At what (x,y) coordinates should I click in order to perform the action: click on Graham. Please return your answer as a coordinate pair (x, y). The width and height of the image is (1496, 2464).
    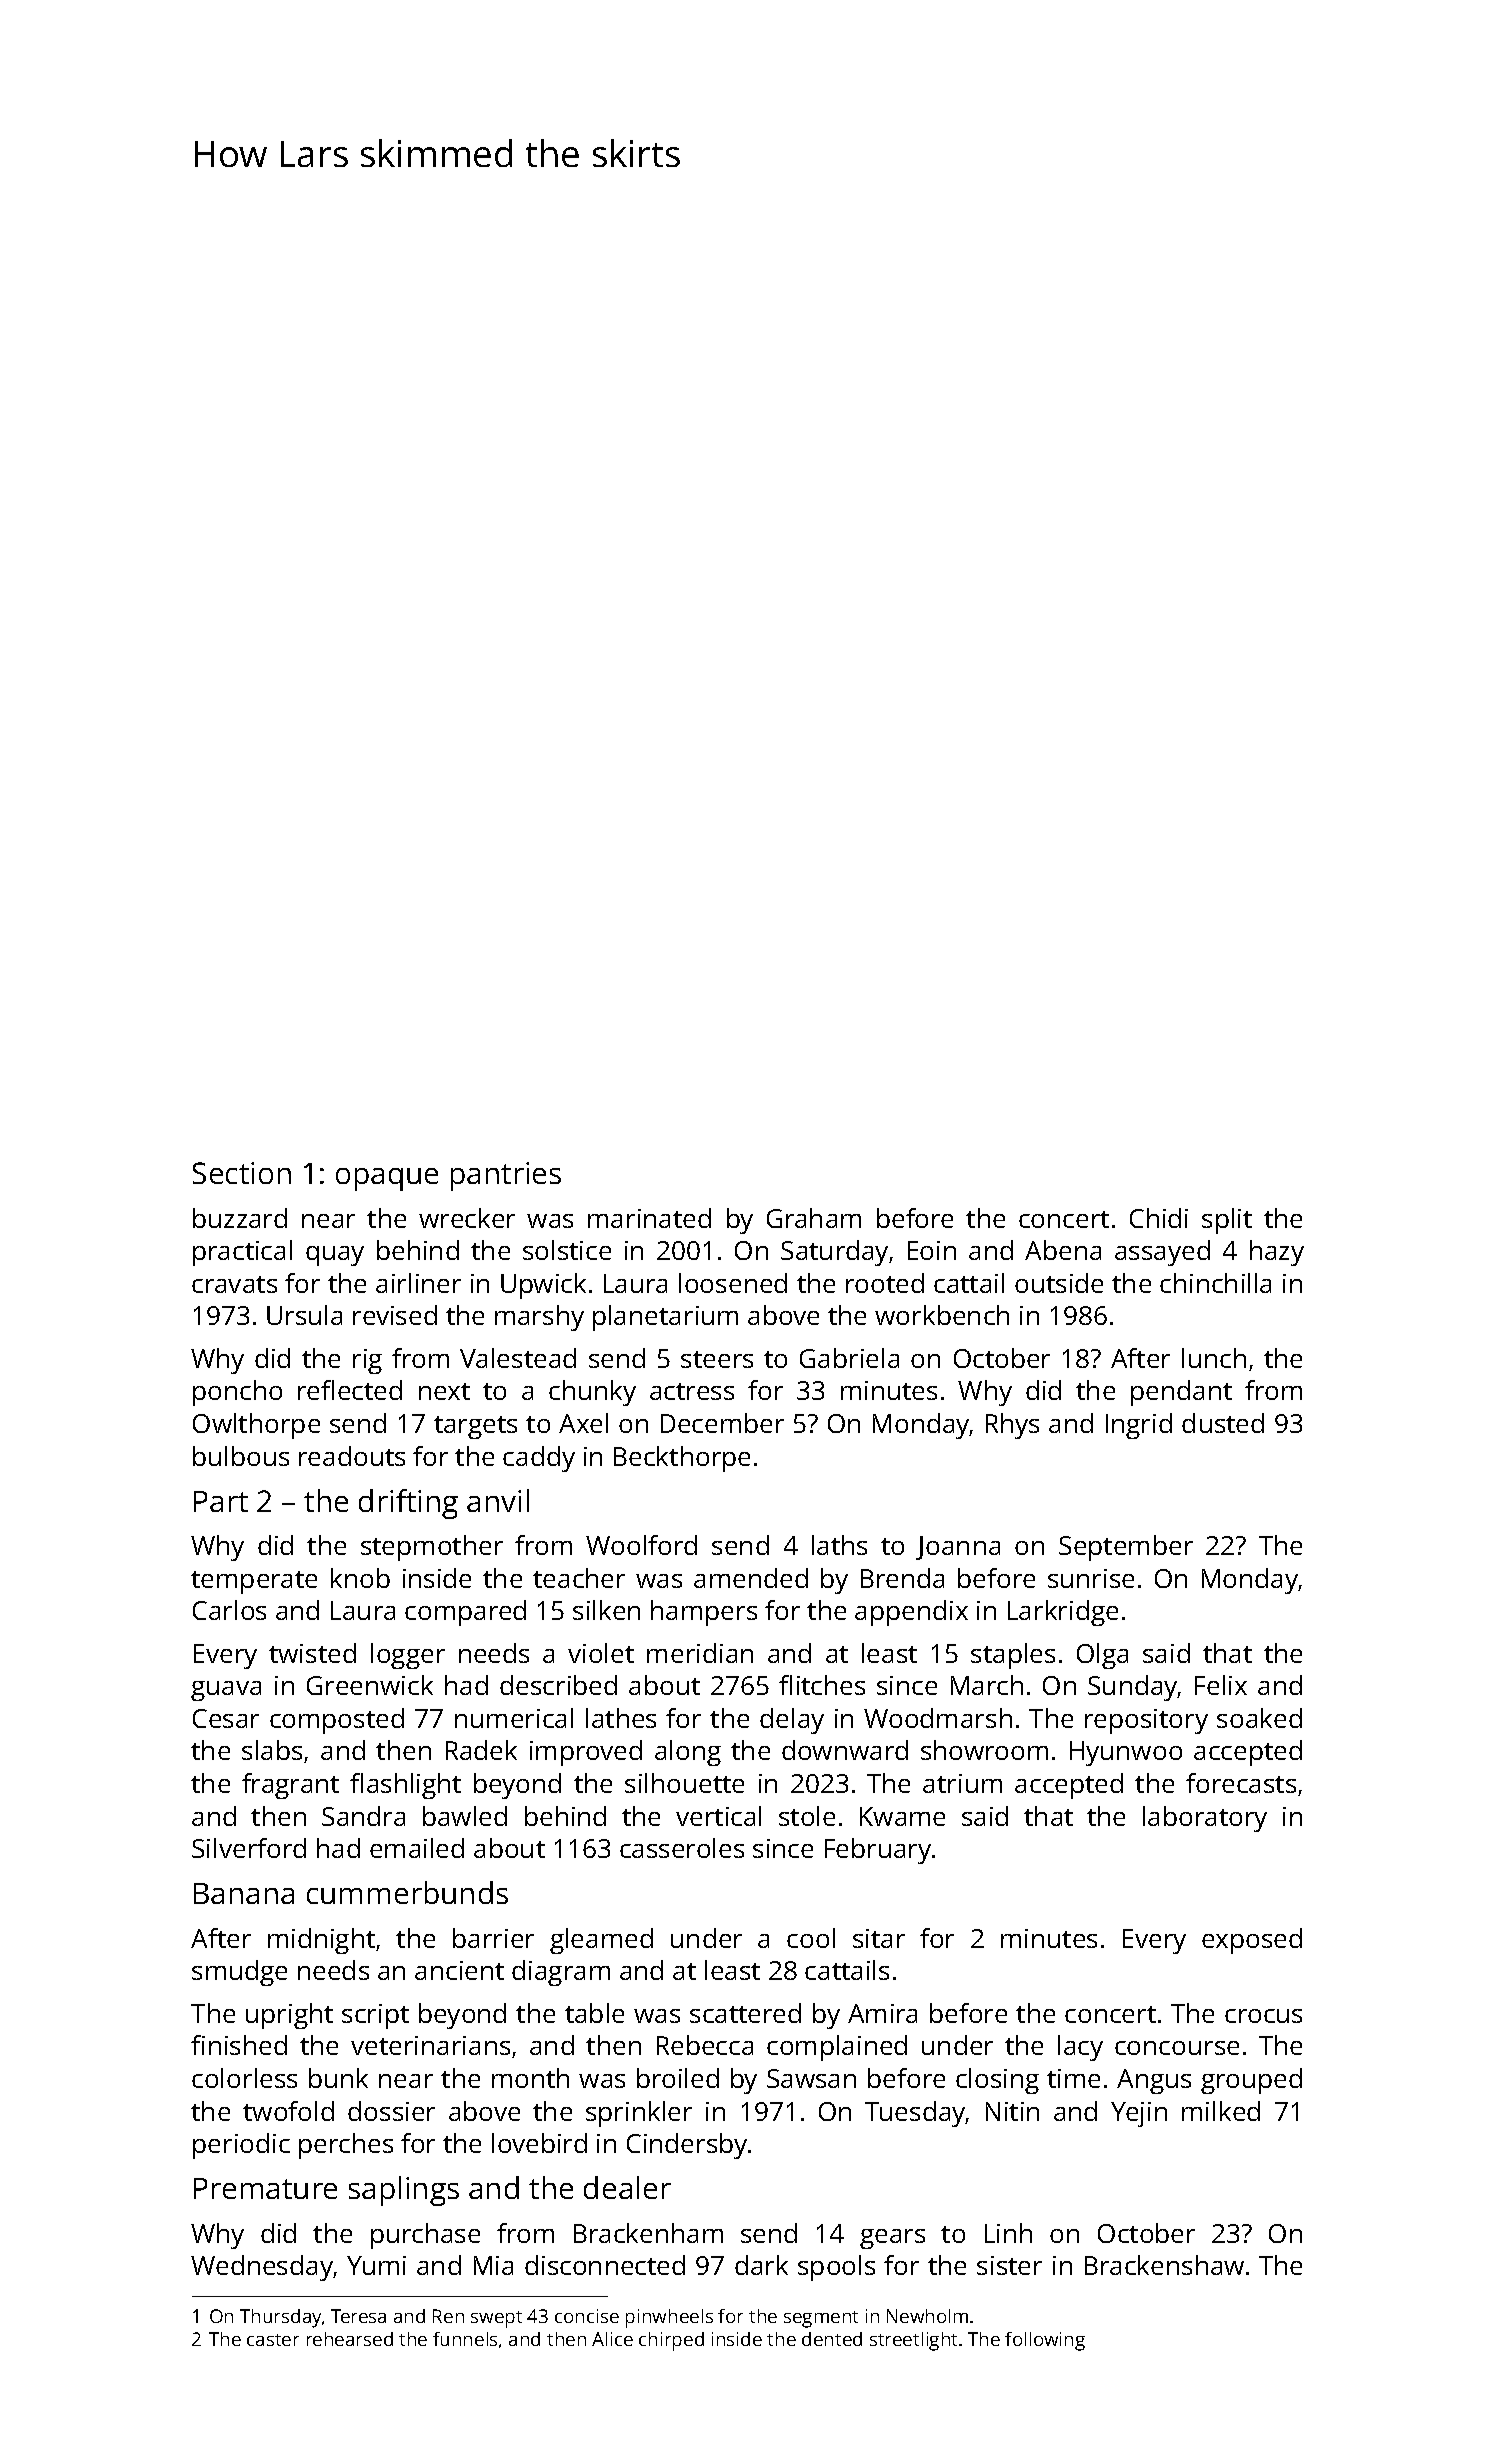
    Looking at the image, I should click on (814, 1218).
